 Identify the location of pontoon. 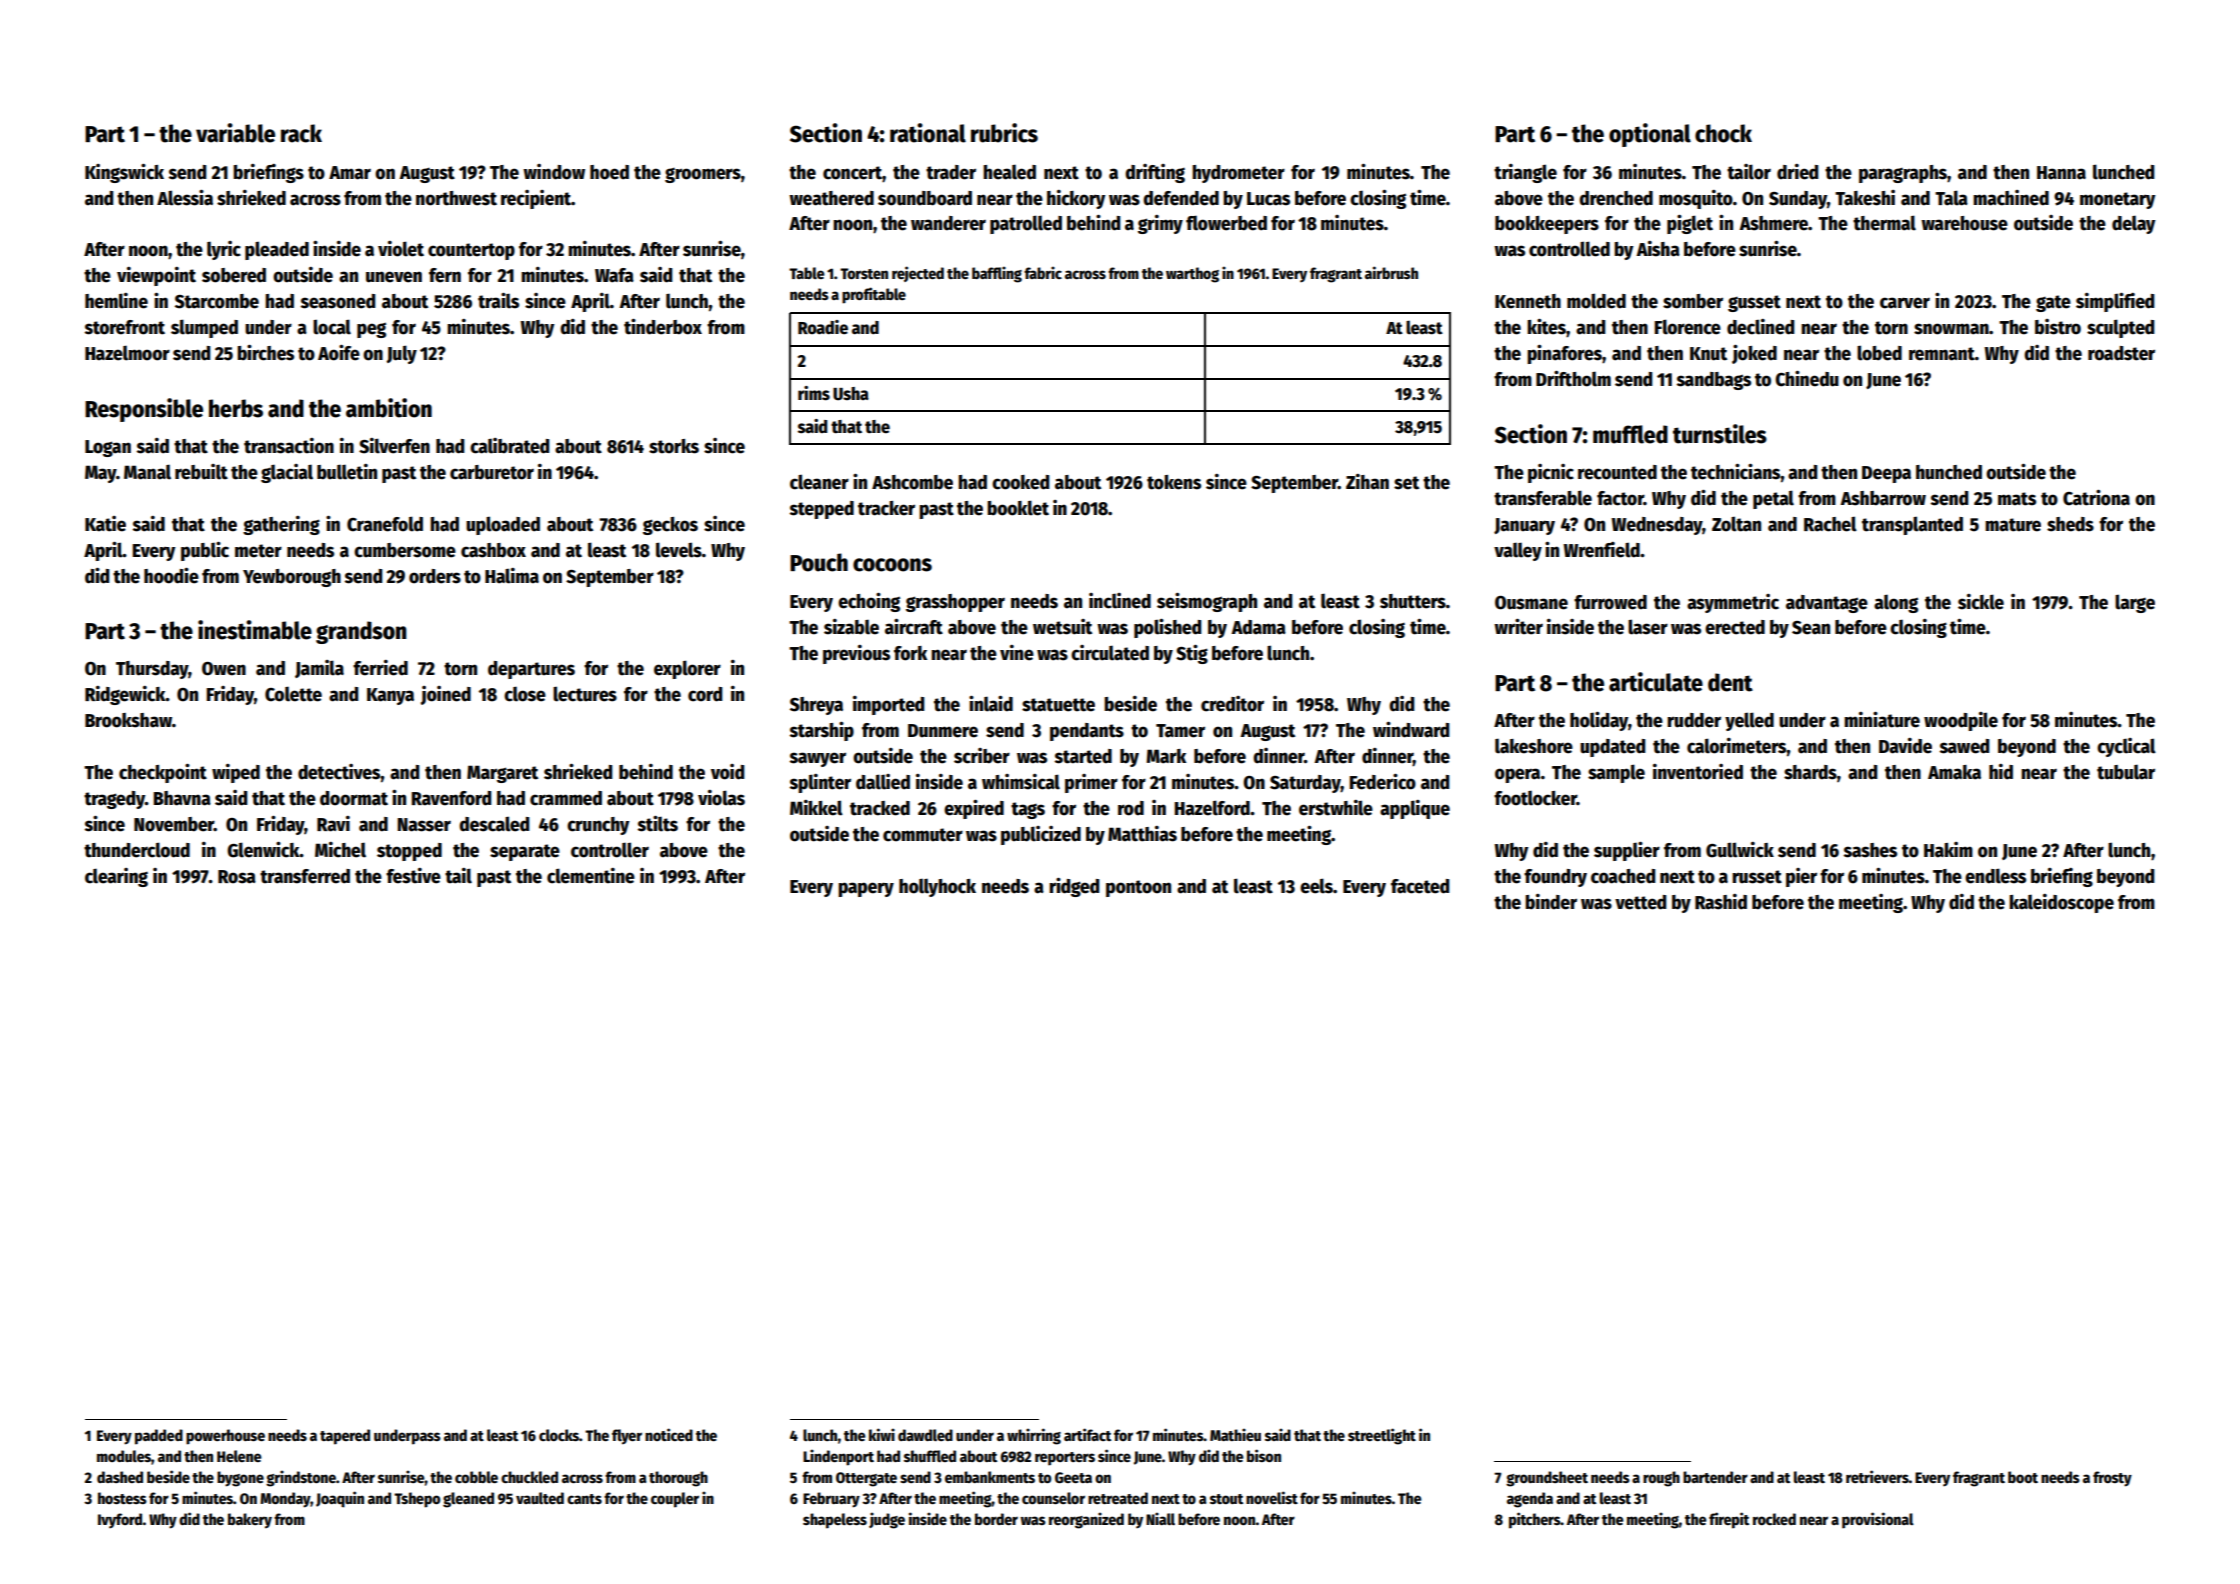
(1138, 888).
